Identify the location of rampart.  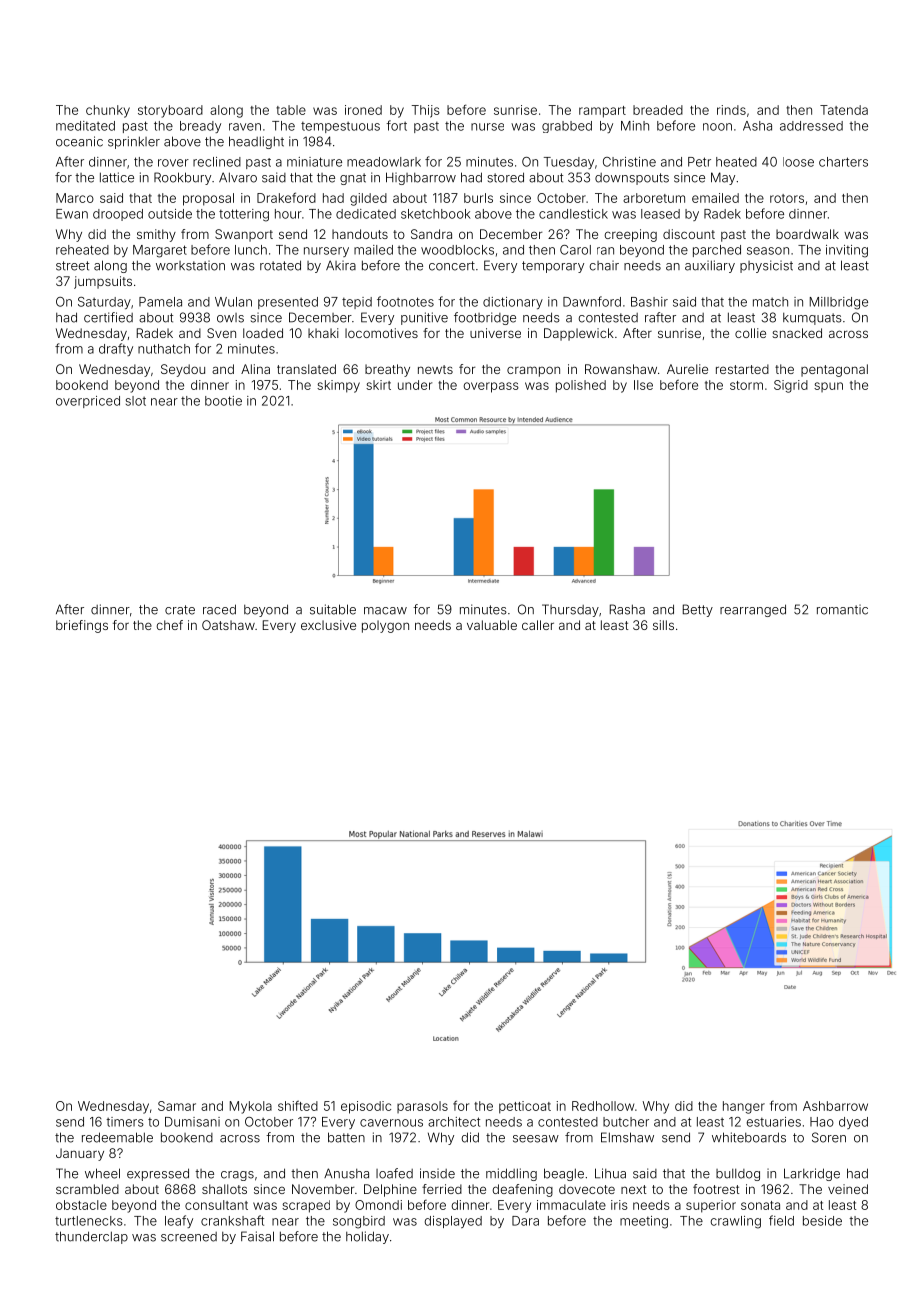
(602, 112).
